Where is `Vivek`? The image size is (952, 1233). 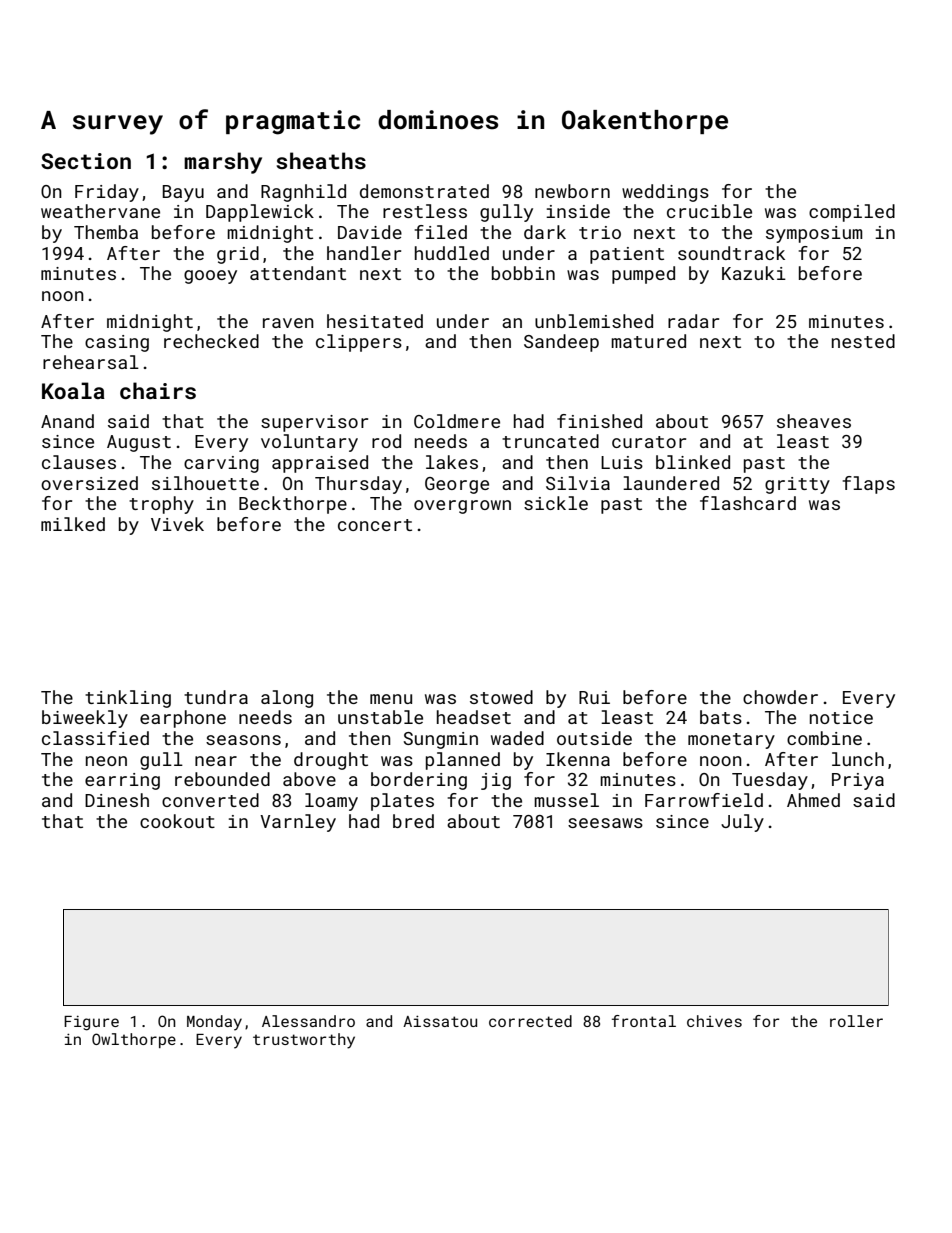
Vivek is located at coordinates (177, 524).
